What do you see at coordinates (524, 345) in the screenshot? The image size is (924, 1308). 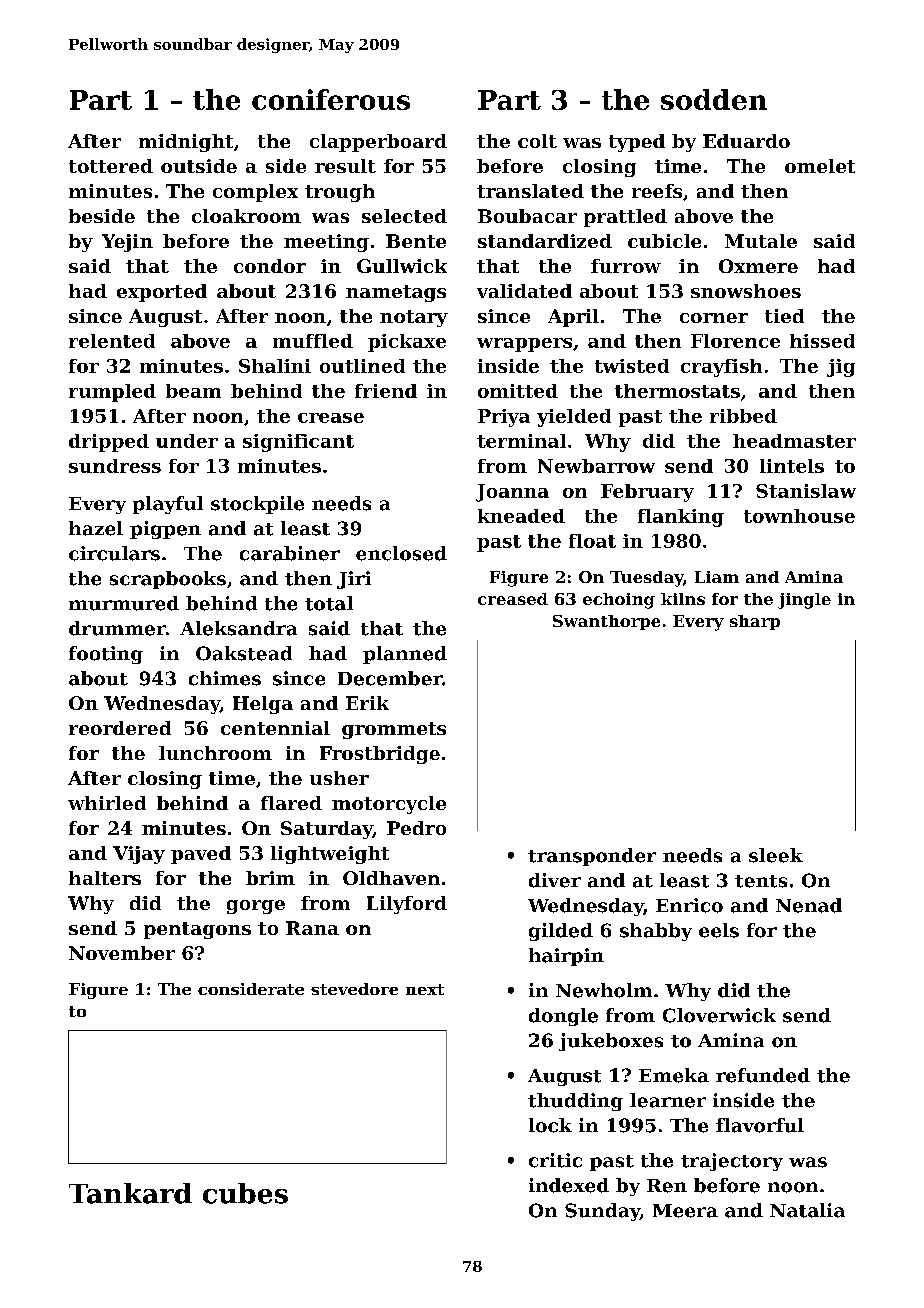 I see `wrappers` at bounding box center [524, 345].
